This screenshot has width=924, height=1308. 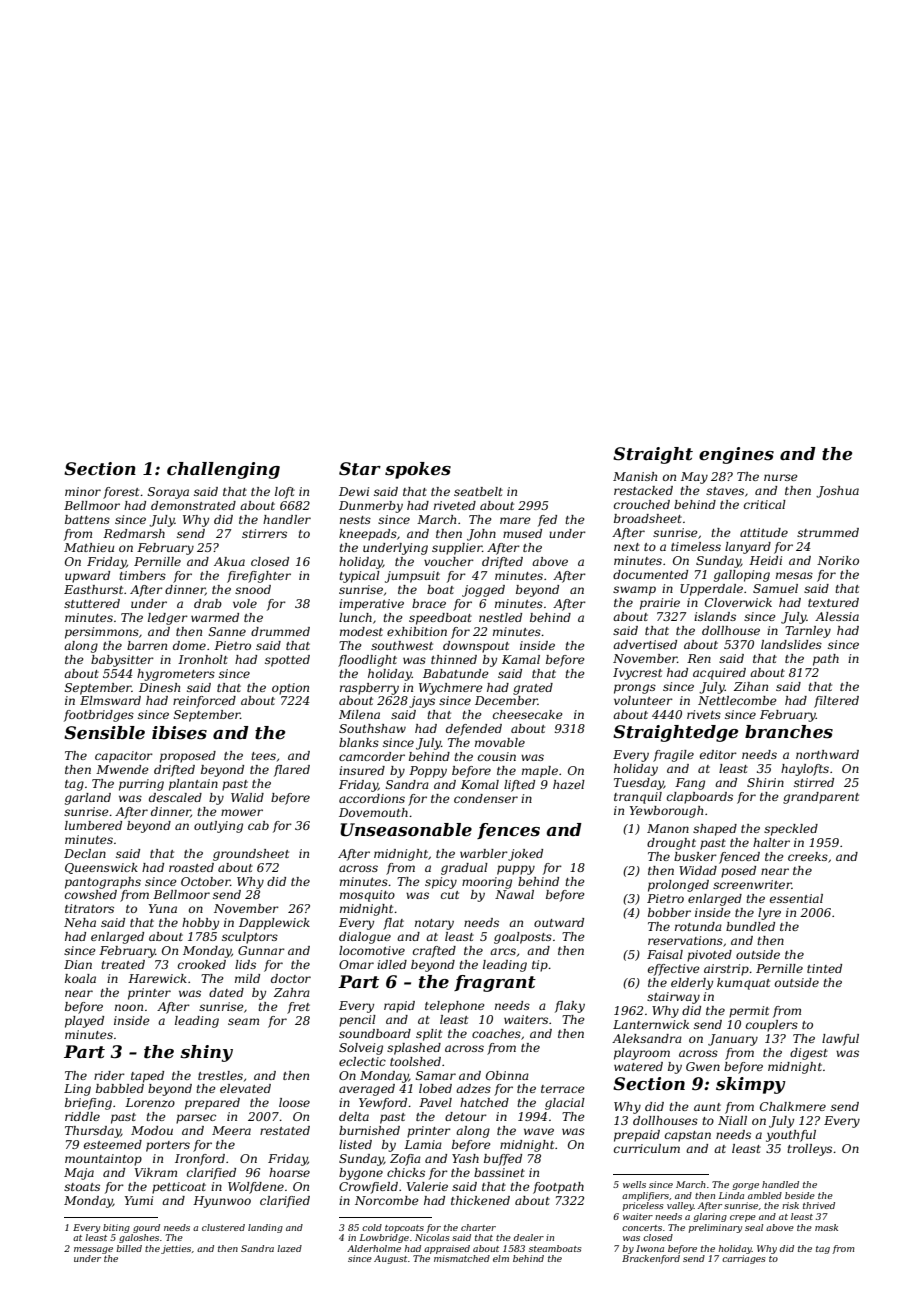 I want to click on delta, so click(x=354, y=1116).
